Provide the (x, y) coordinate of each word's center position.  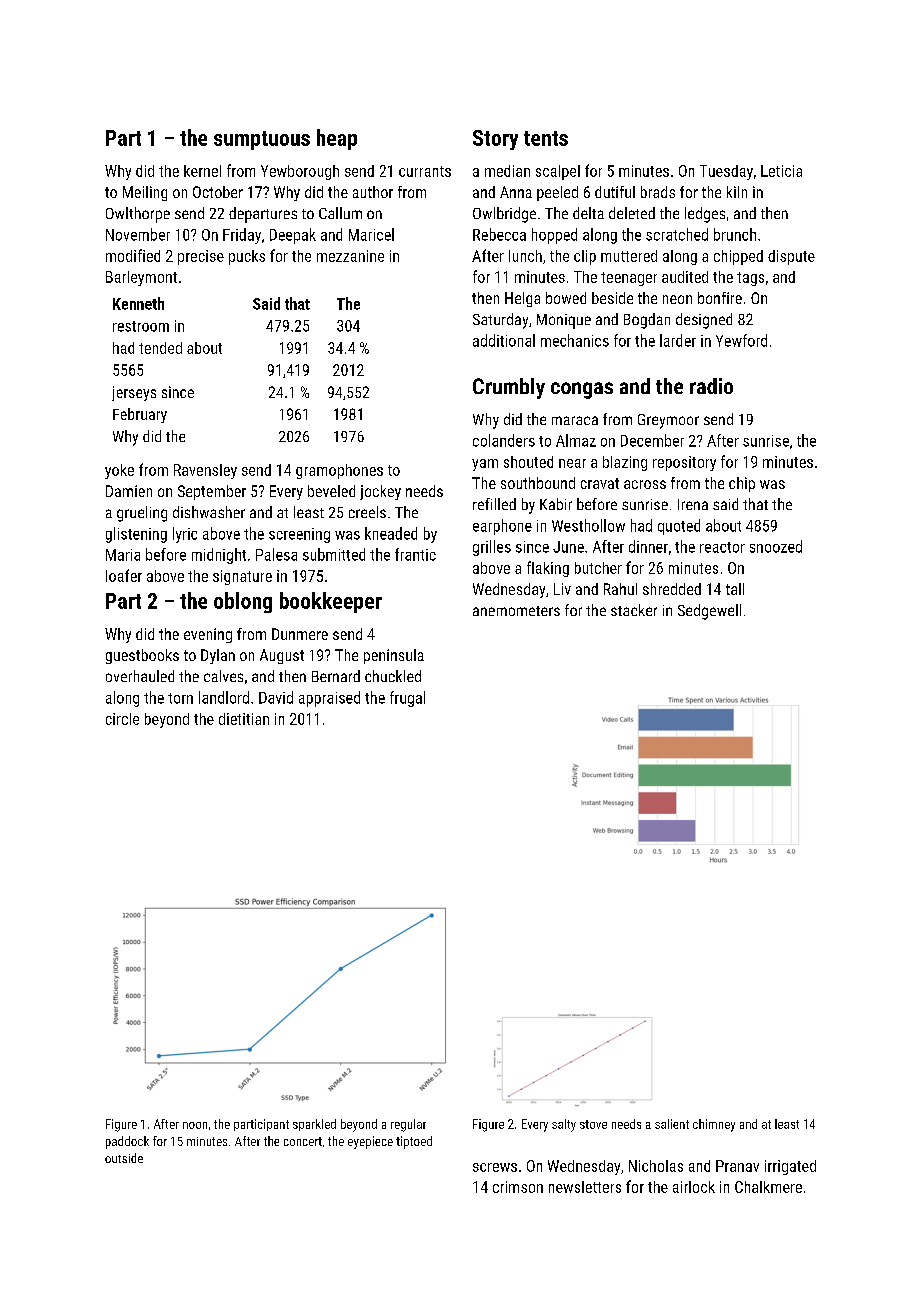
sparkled (314, 1125)
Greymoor (668, 421)
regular (408, 1125)
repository (684, 463)
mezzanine (350, 256)
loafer (124, 575)
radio (711, 386)
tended (160, 348)
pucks (247, 257)
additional (504, 340)
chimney (714, 1125)
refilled (494, 504)
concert (303, 1141)
